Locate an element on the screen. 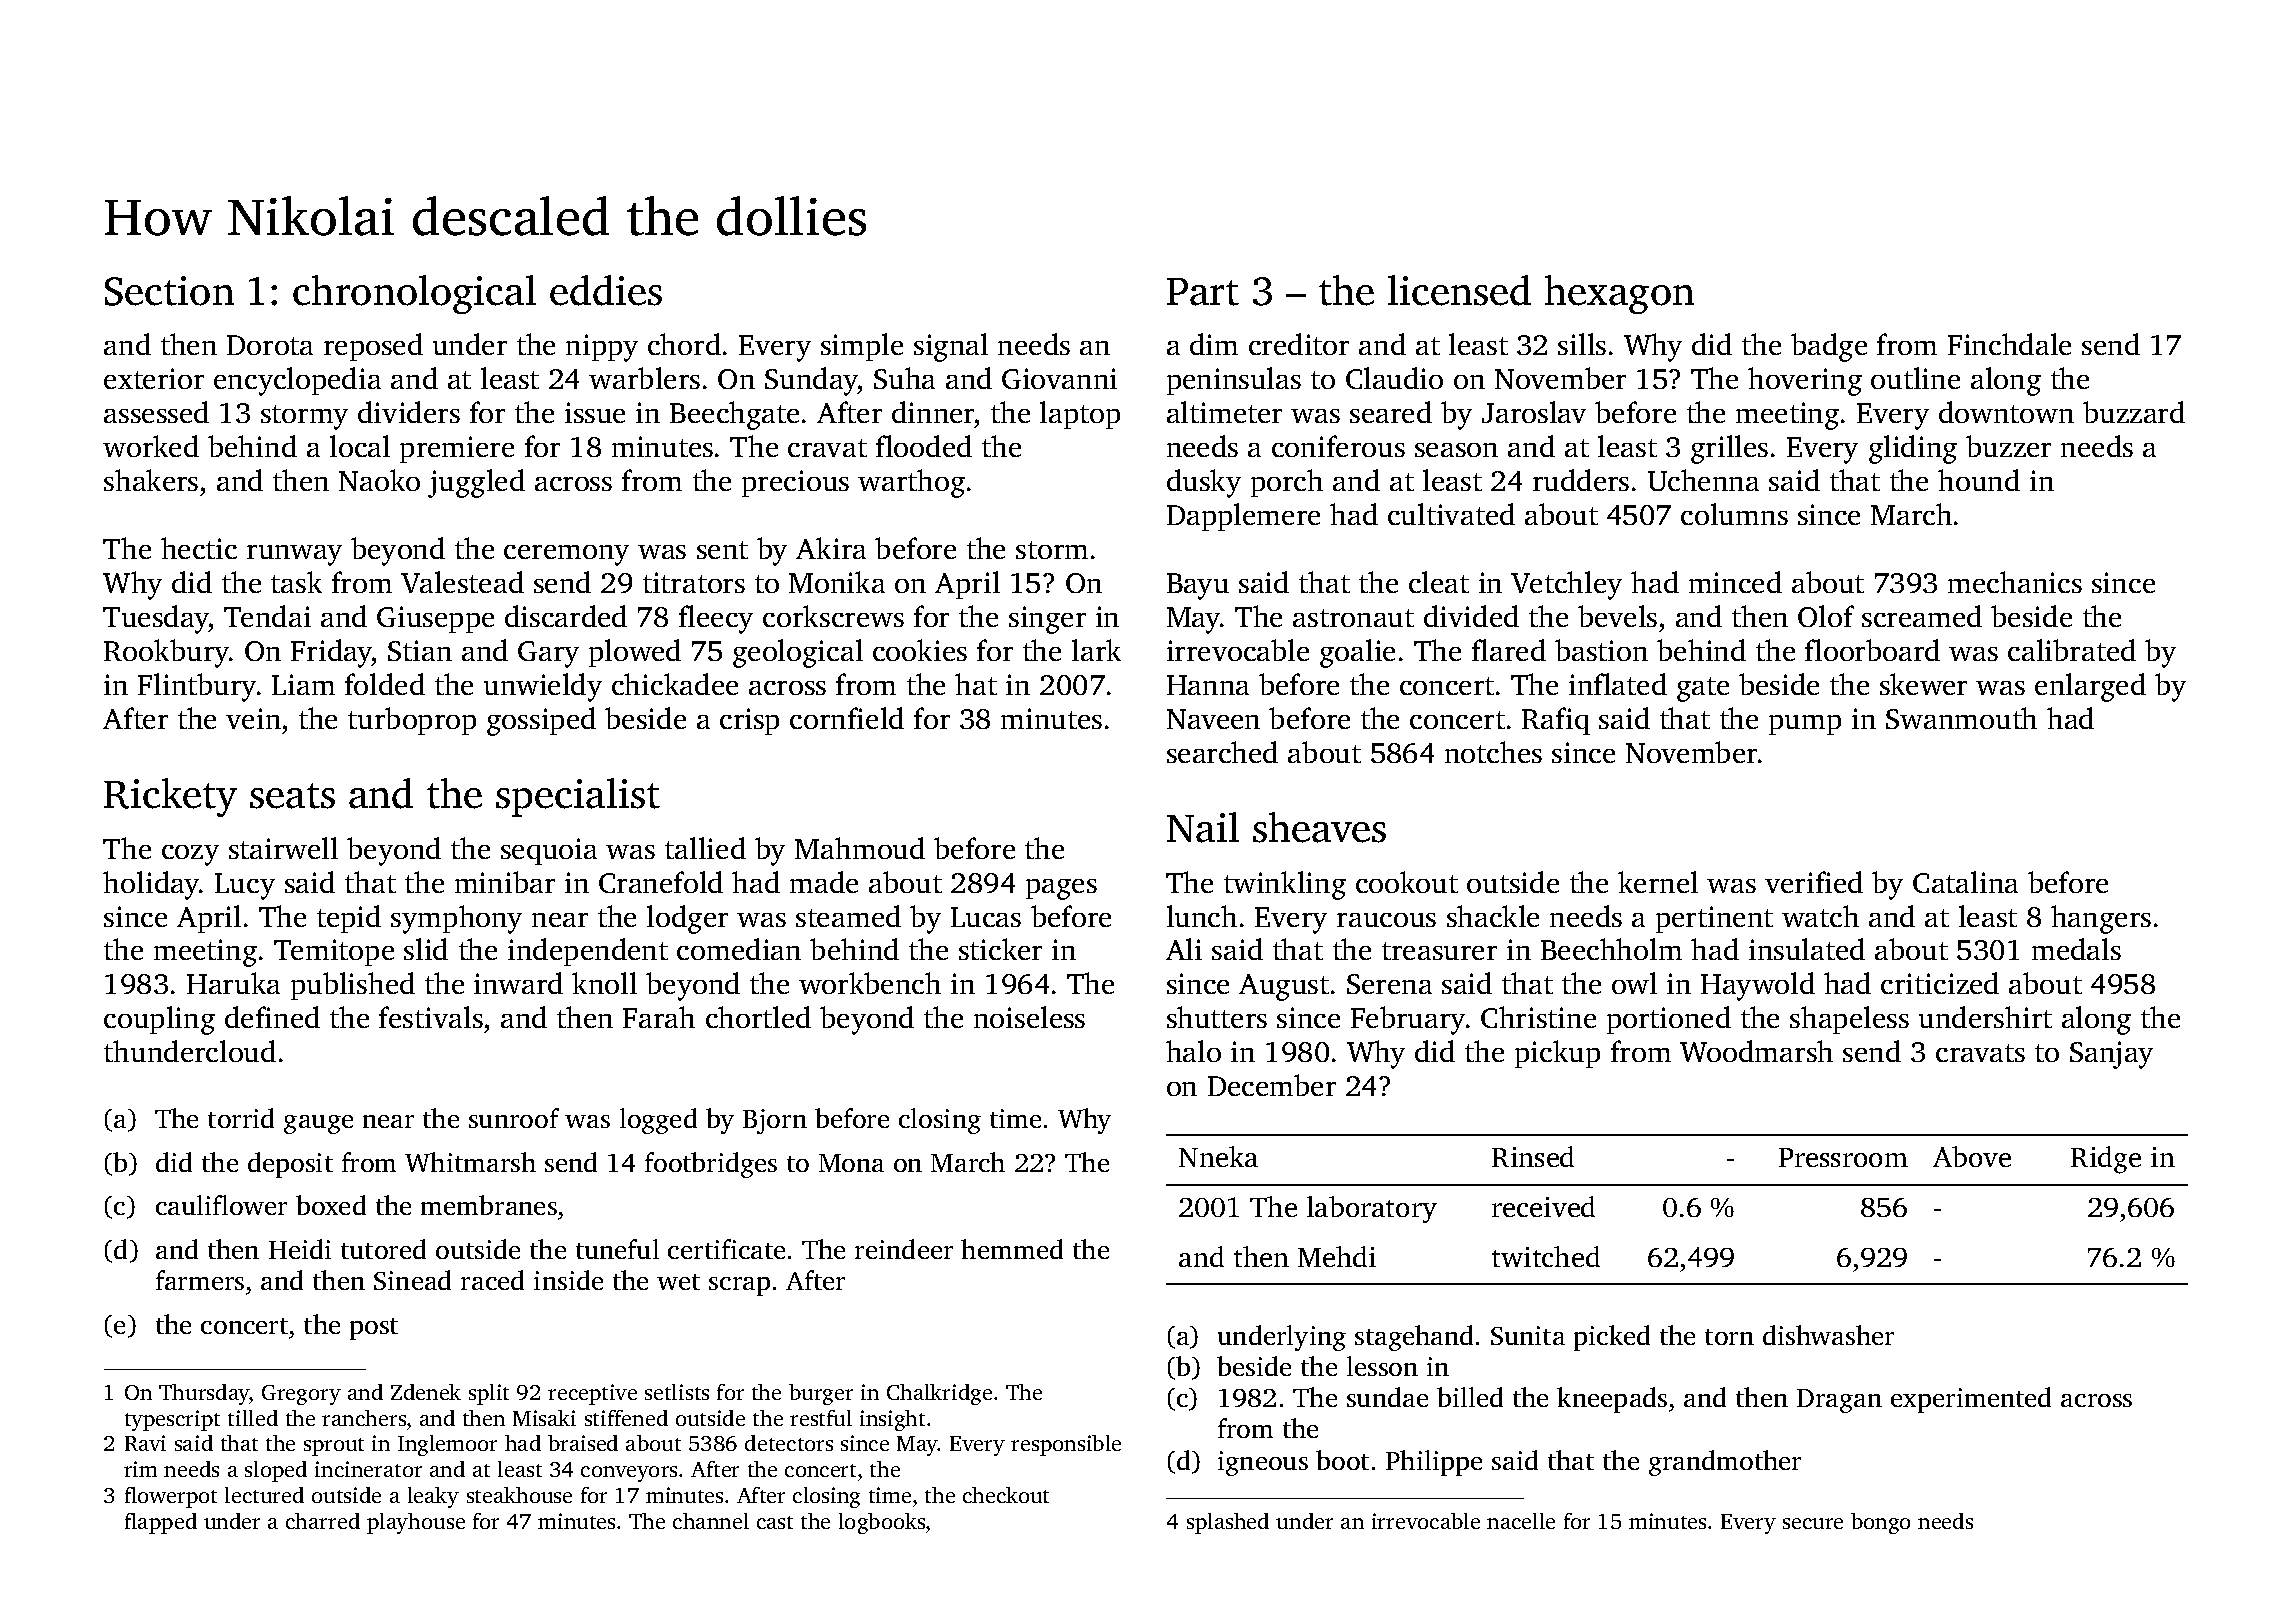 The height and width of the screenshot is (1620, 2292). membranes is located at coordinates (489, 1205).
